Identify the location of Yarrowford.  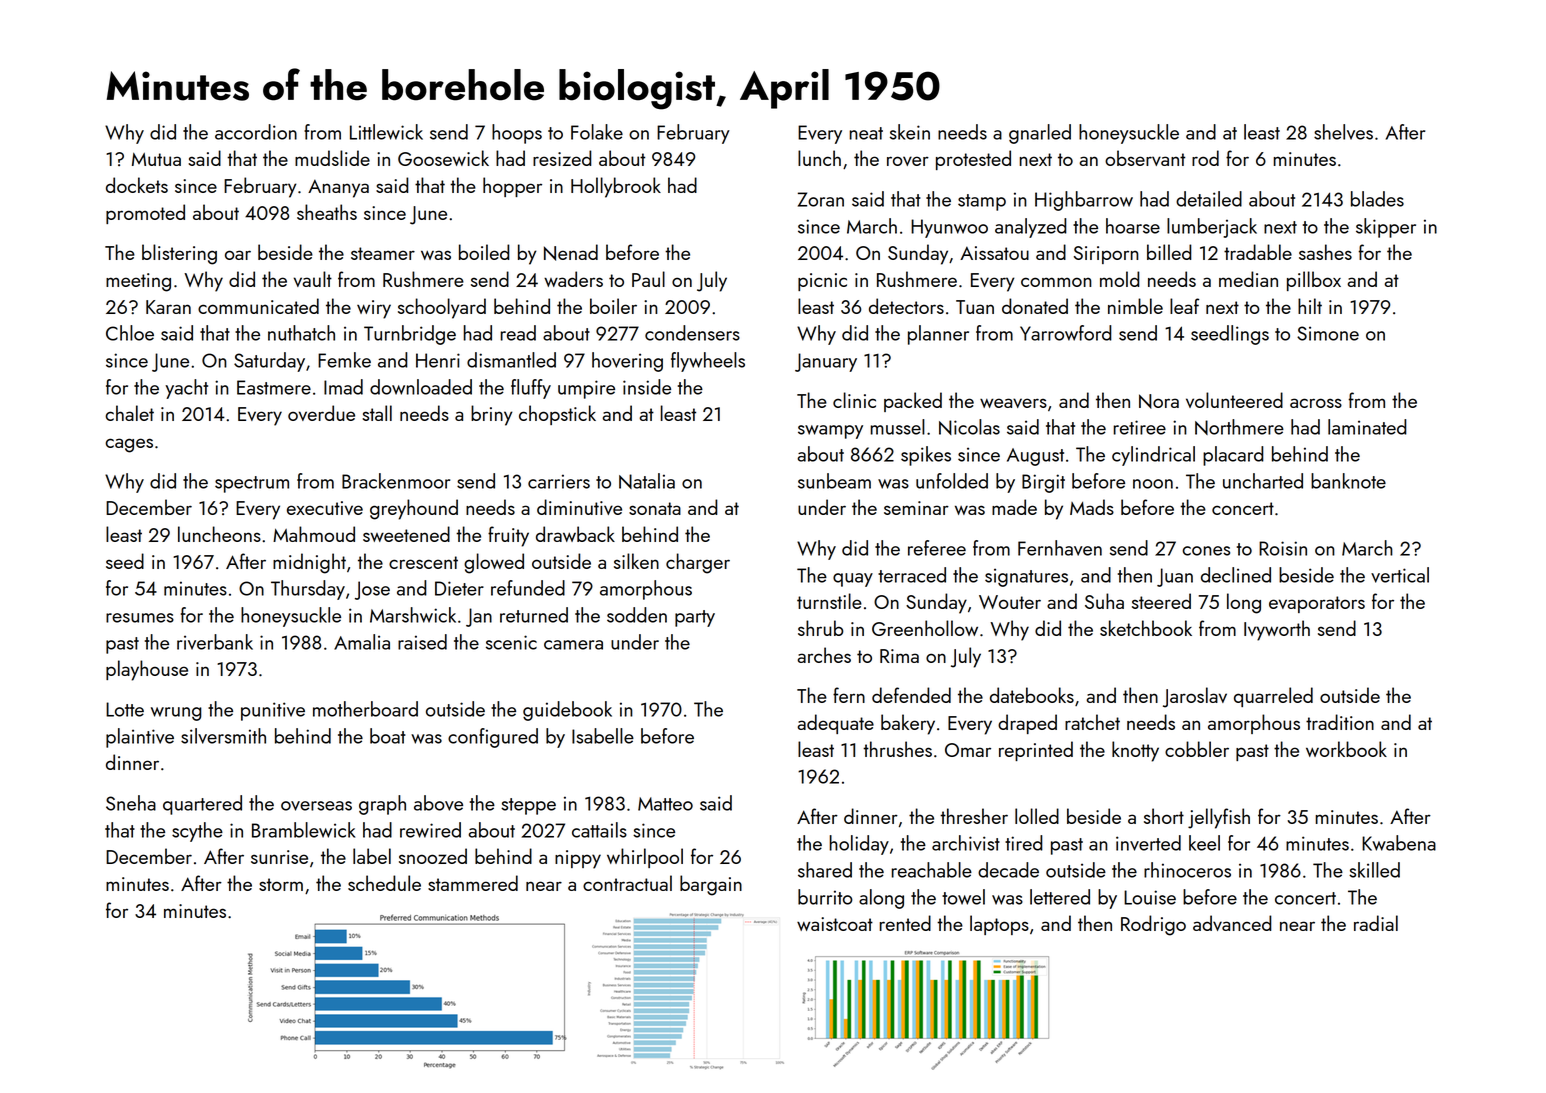
(1066, 333).
